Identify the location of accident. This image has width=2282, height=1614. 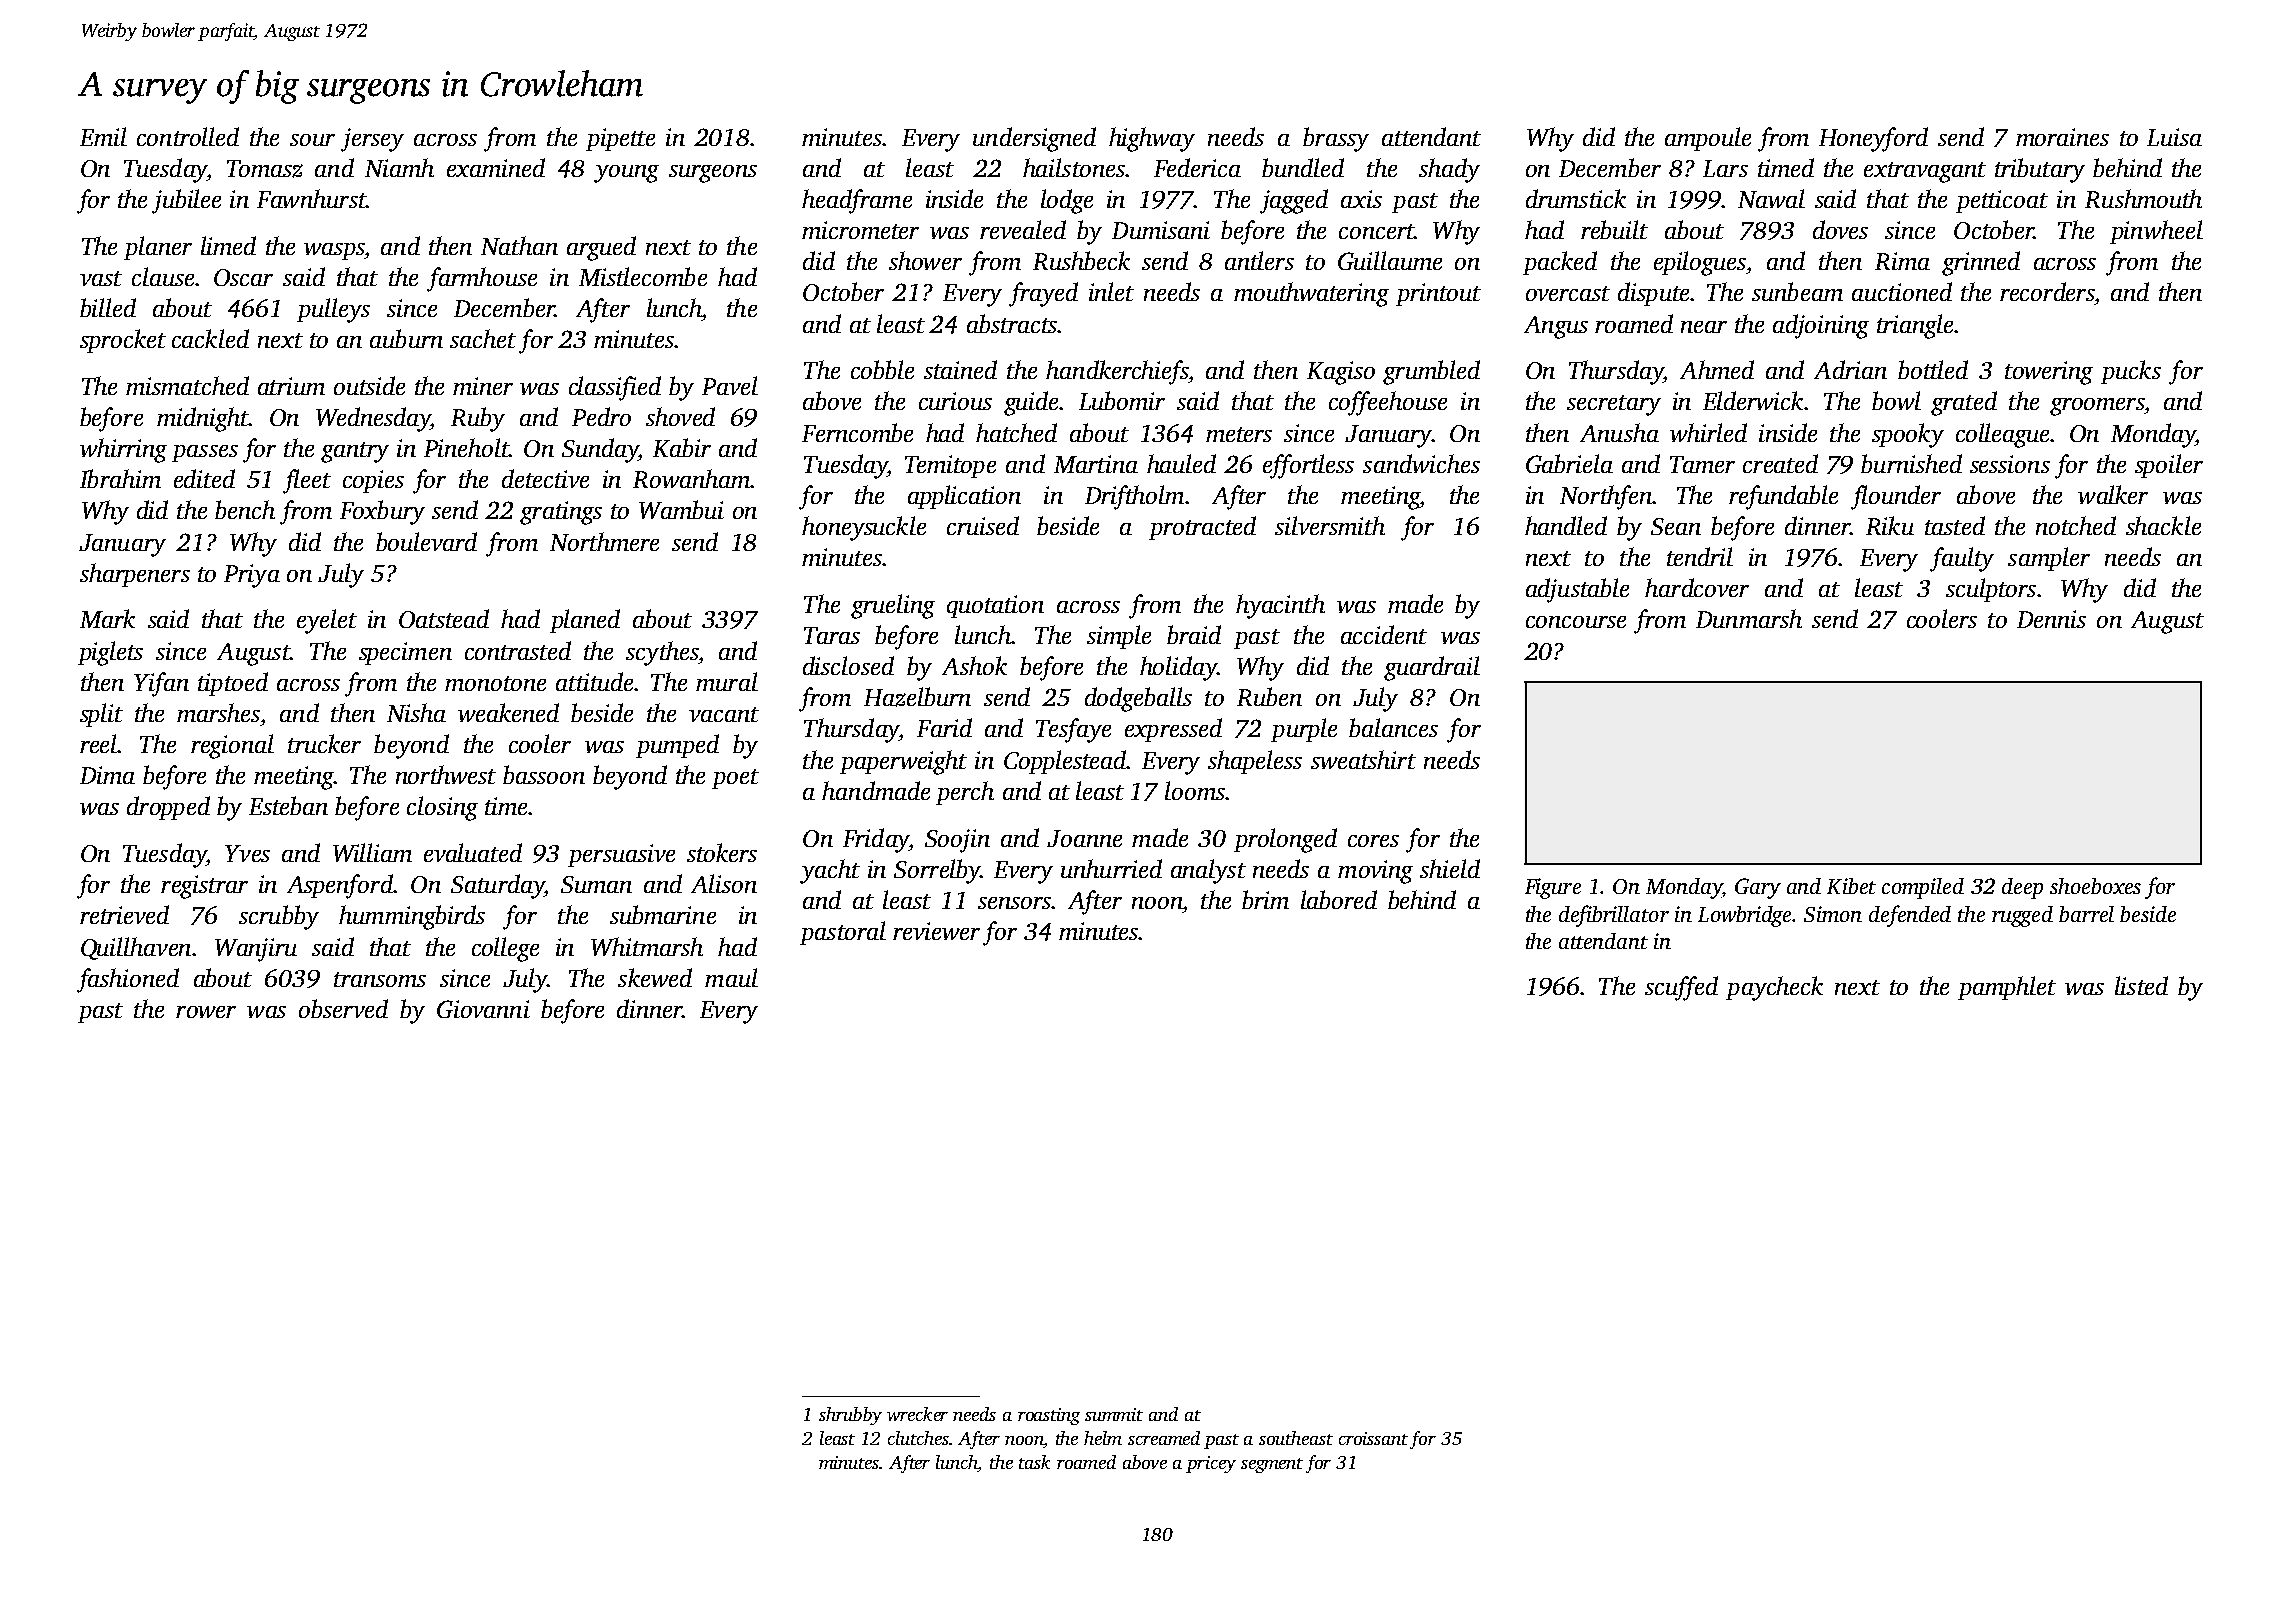
(1384, 634).
